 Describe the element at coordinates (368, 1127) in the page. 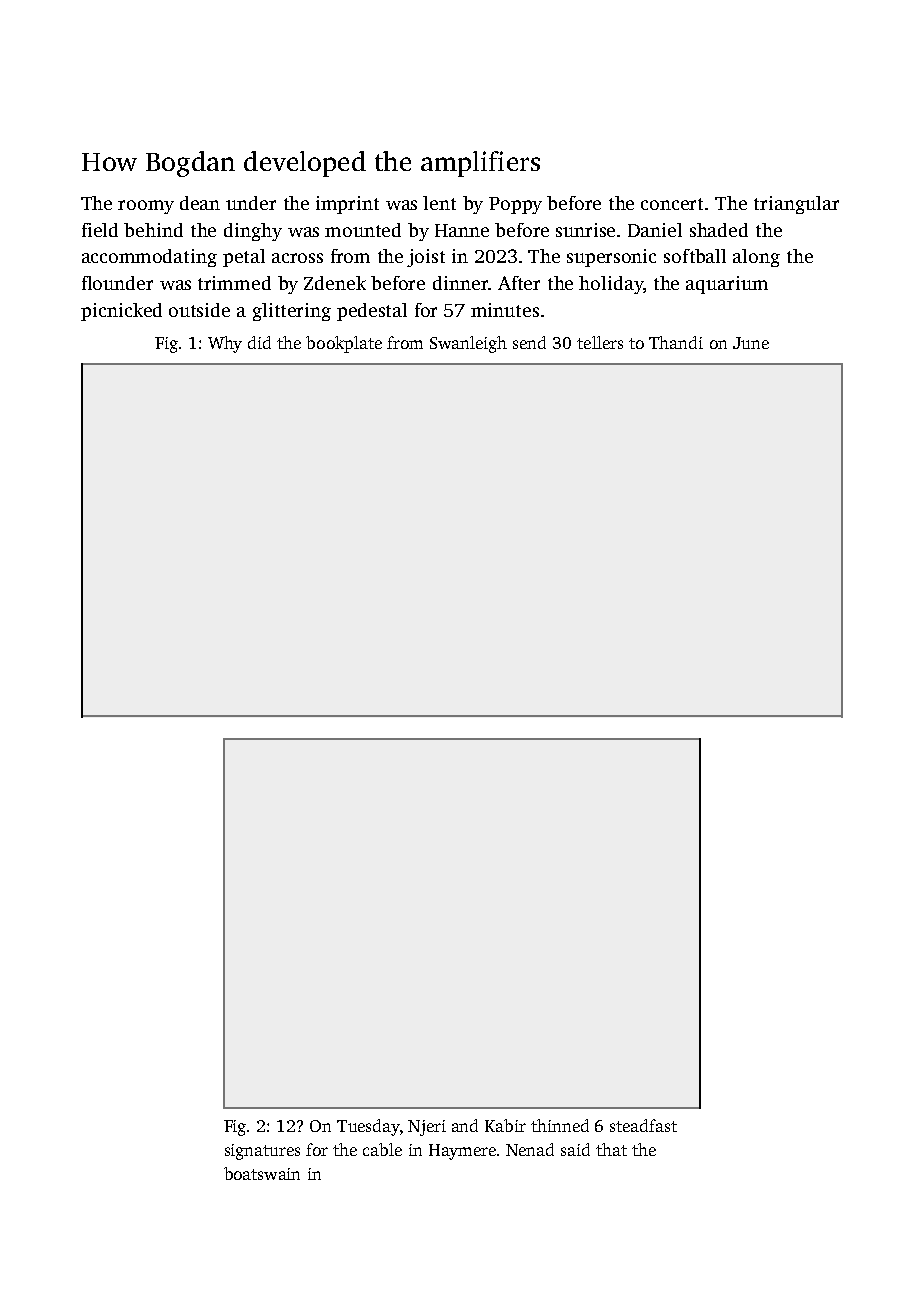

I see `Tuesday` at that location.
